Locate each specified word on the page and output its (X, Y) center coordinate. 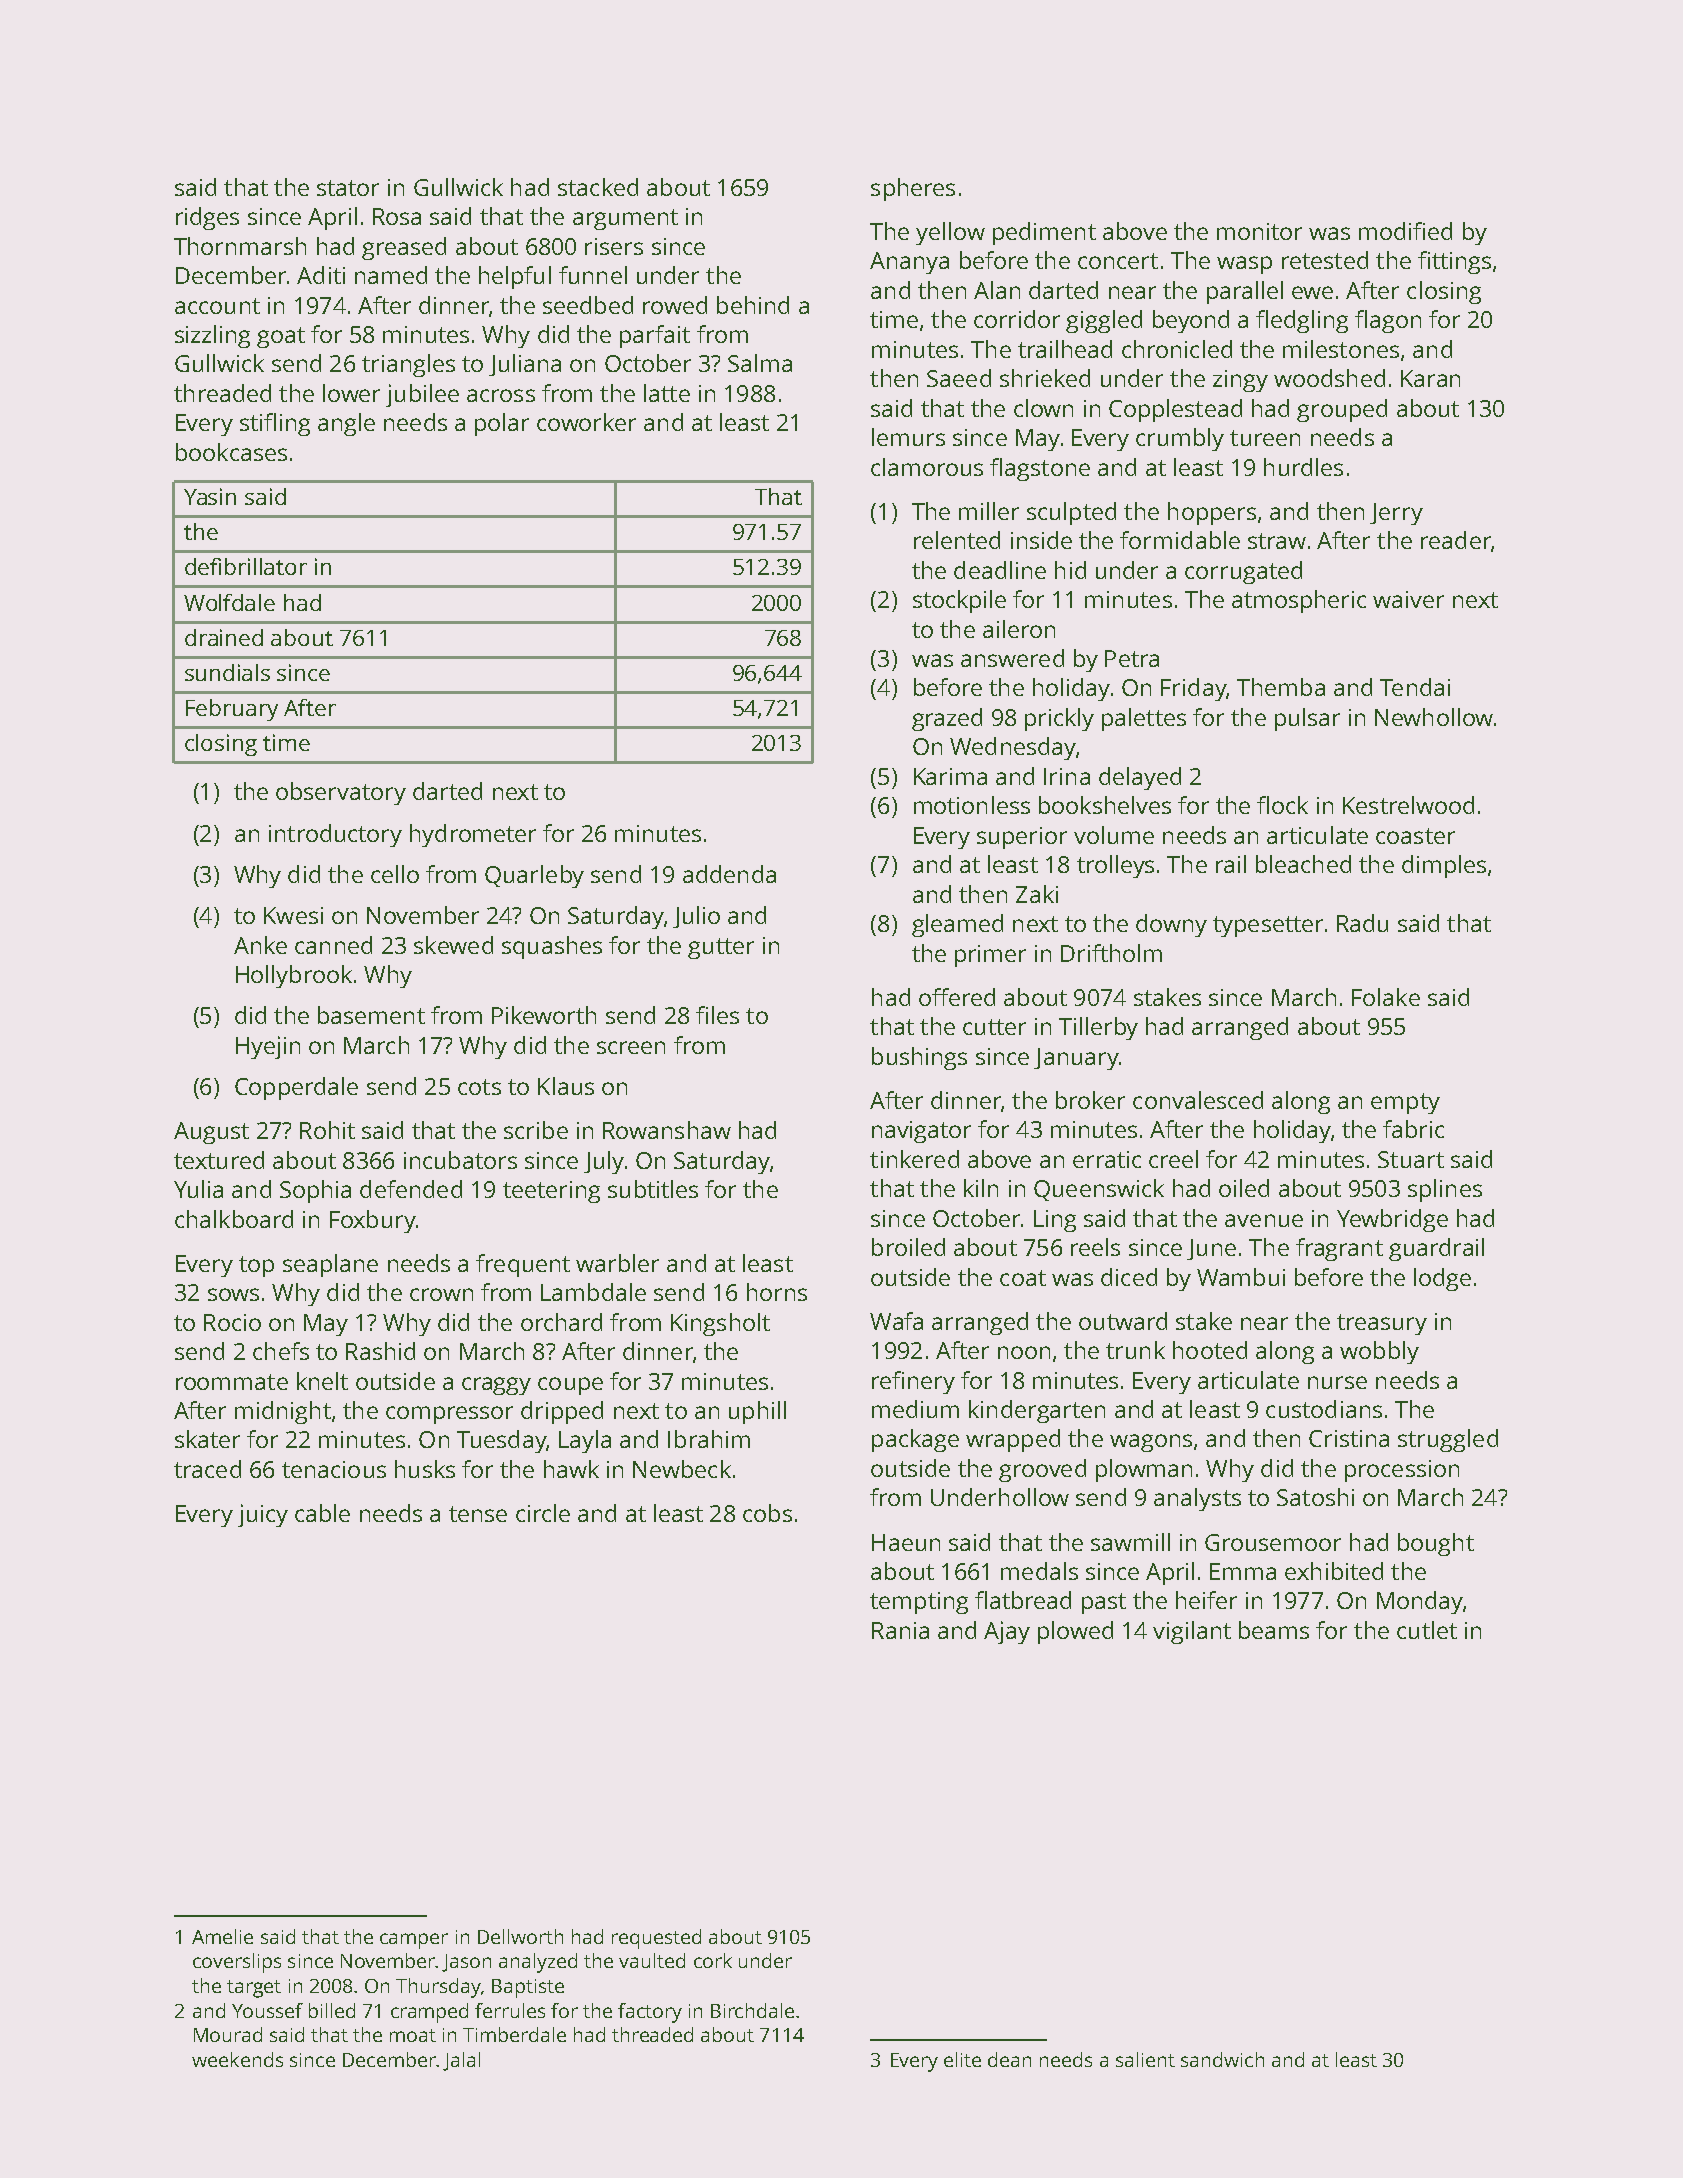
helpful (515, 277)
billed (332, 2010)
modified (1405, 231)
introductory (335, 835)
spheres (913, 189)
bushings (919, 1058)
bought (1436, 1544)
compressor (449, 1415)
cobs (767, 1513)
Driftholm (1111, 953)
